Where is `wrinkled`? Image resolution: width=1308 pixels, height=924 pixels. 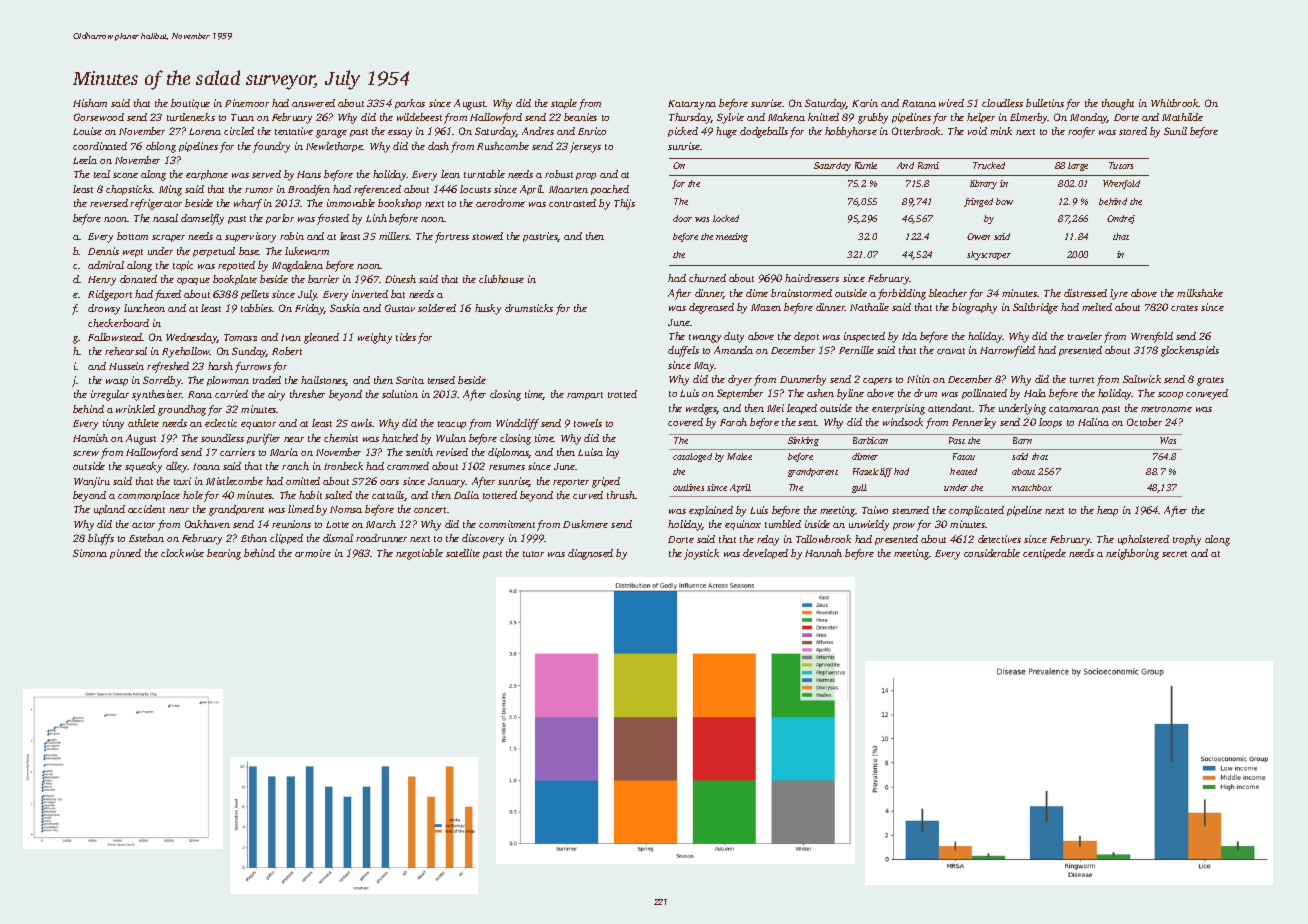
wrinkled is located at coordinates (135, 409).
